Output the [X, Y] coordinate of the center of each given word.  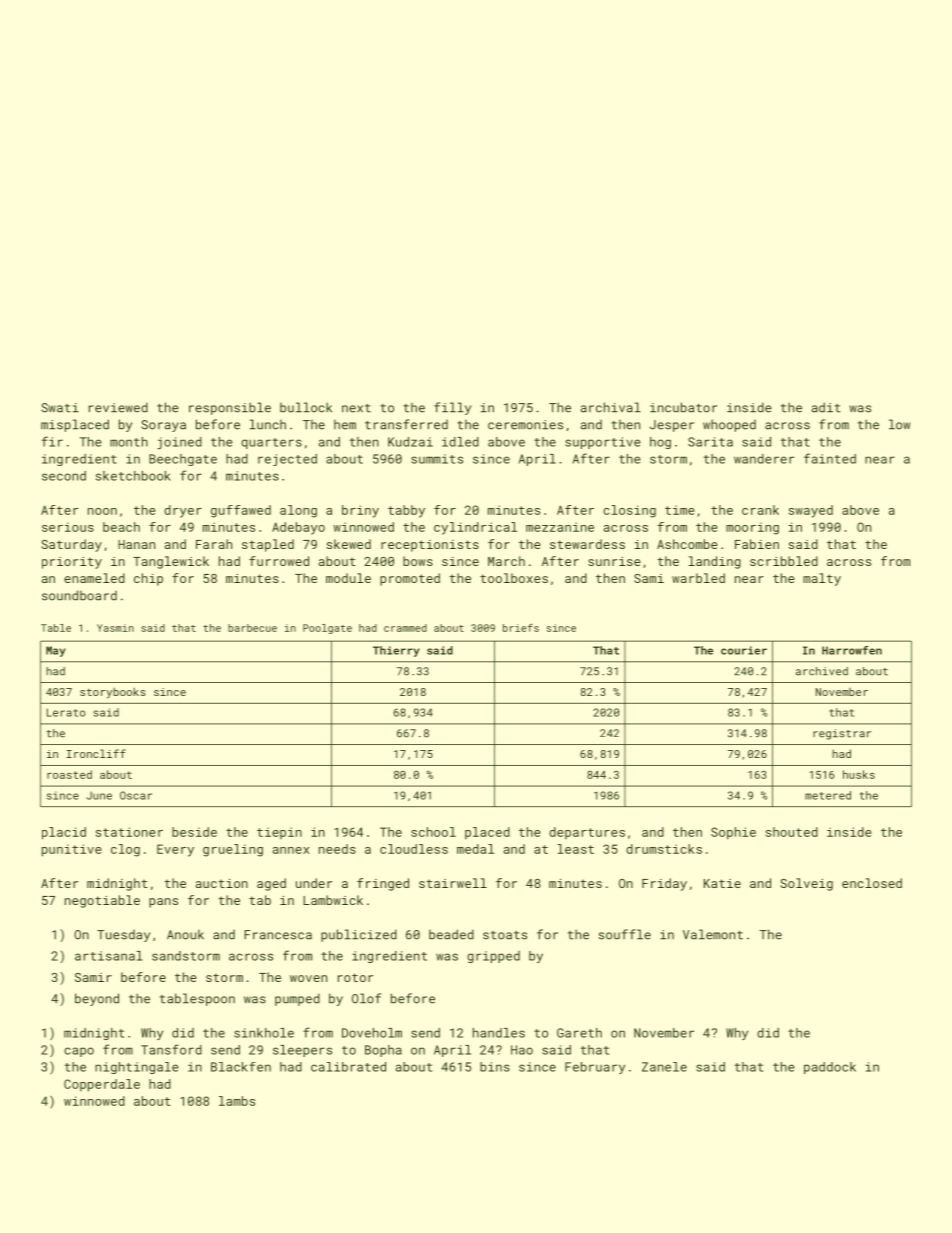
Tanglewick [171, 562]
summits [437, 459]
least [576, 849]
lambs [237, 1101]
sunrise [614, 561]
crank [760, 510]
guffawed [241, 511]
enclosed [872, 883]
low [899, 424]
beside [194, 832]
